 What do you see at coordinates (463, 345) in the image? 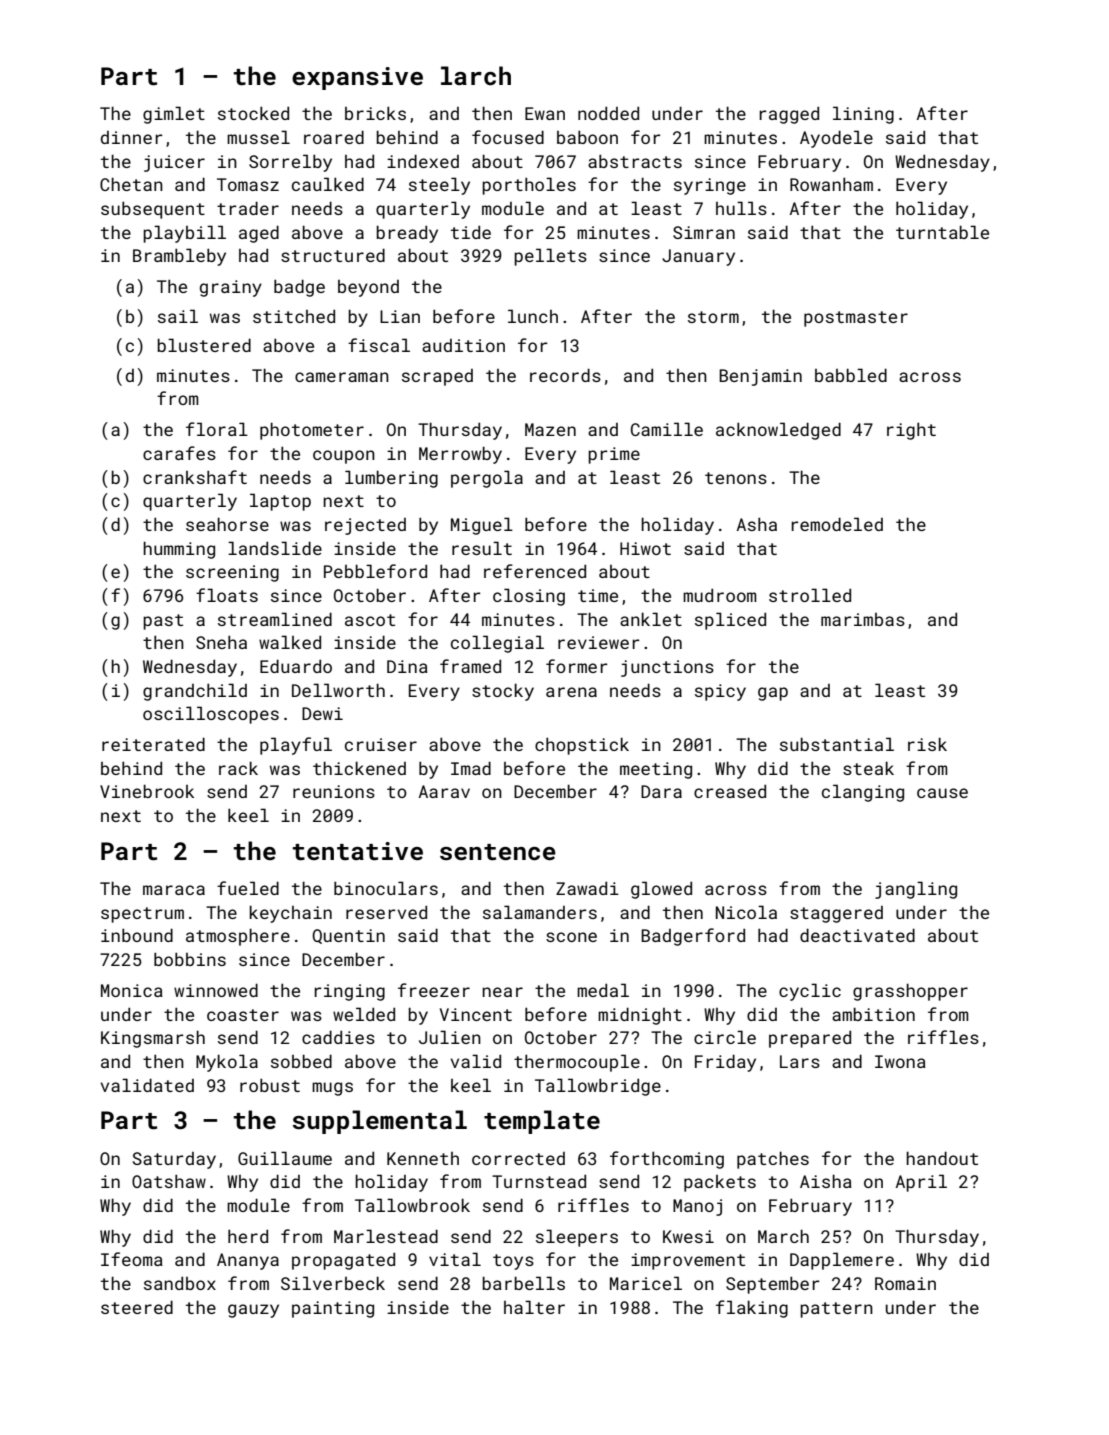
I see `audition` at bounding box center [463, 345].
